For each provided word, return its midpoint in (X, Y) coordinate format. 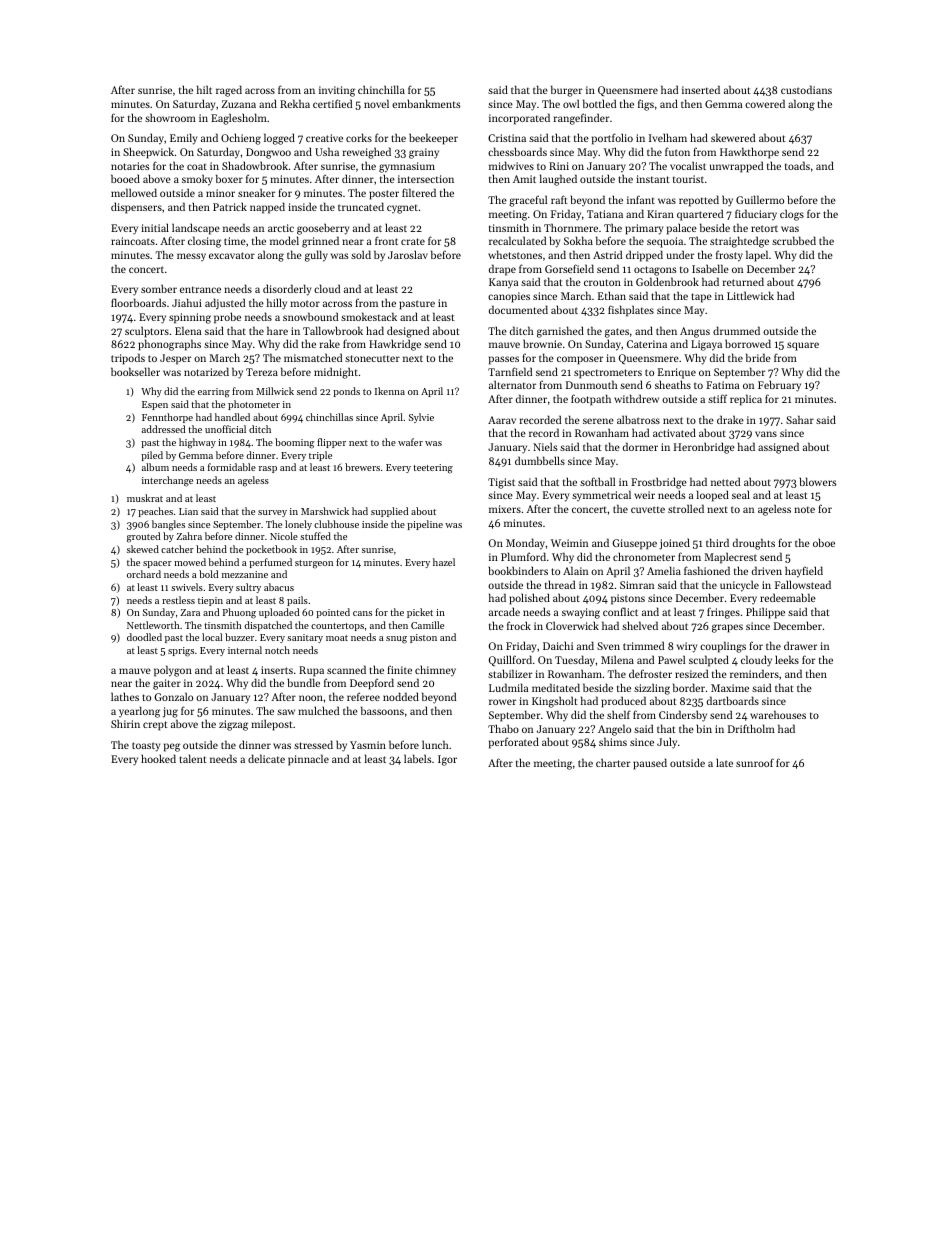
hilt (204, 89)
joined (674, 544)
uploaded (279, 613)
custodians (806, 89)
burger (566, 91)
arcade (504, 611)
